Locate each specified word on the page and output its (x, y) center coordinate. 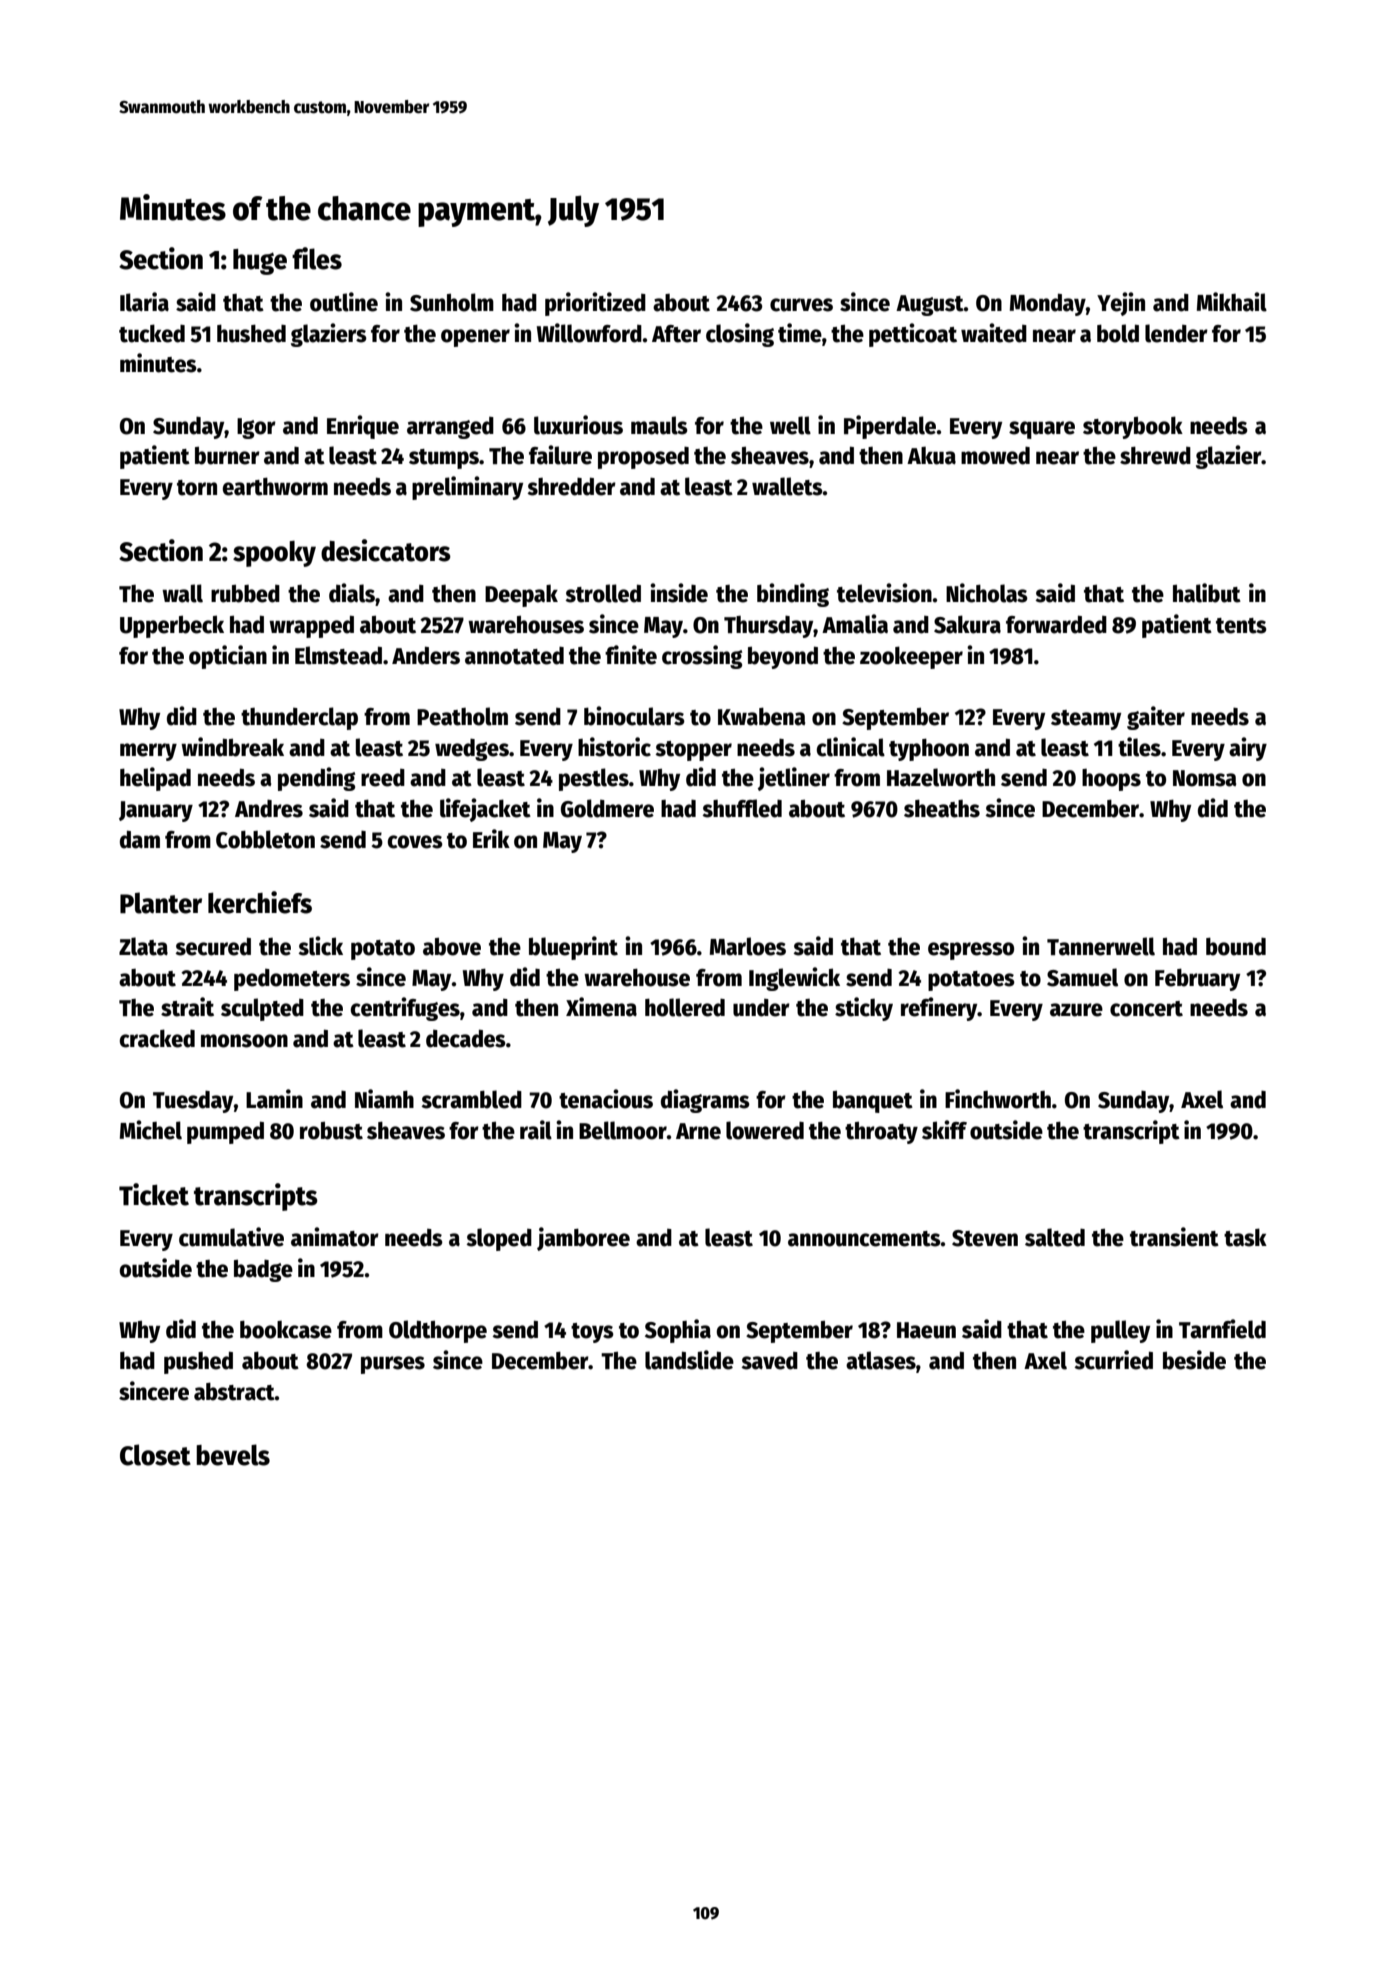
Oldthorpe (438, 1331)
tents (1241, 626)
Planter (161, 903)
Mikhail (1232, 302)
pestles (594, 779)
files (317, 258)
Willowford (589, 333)
